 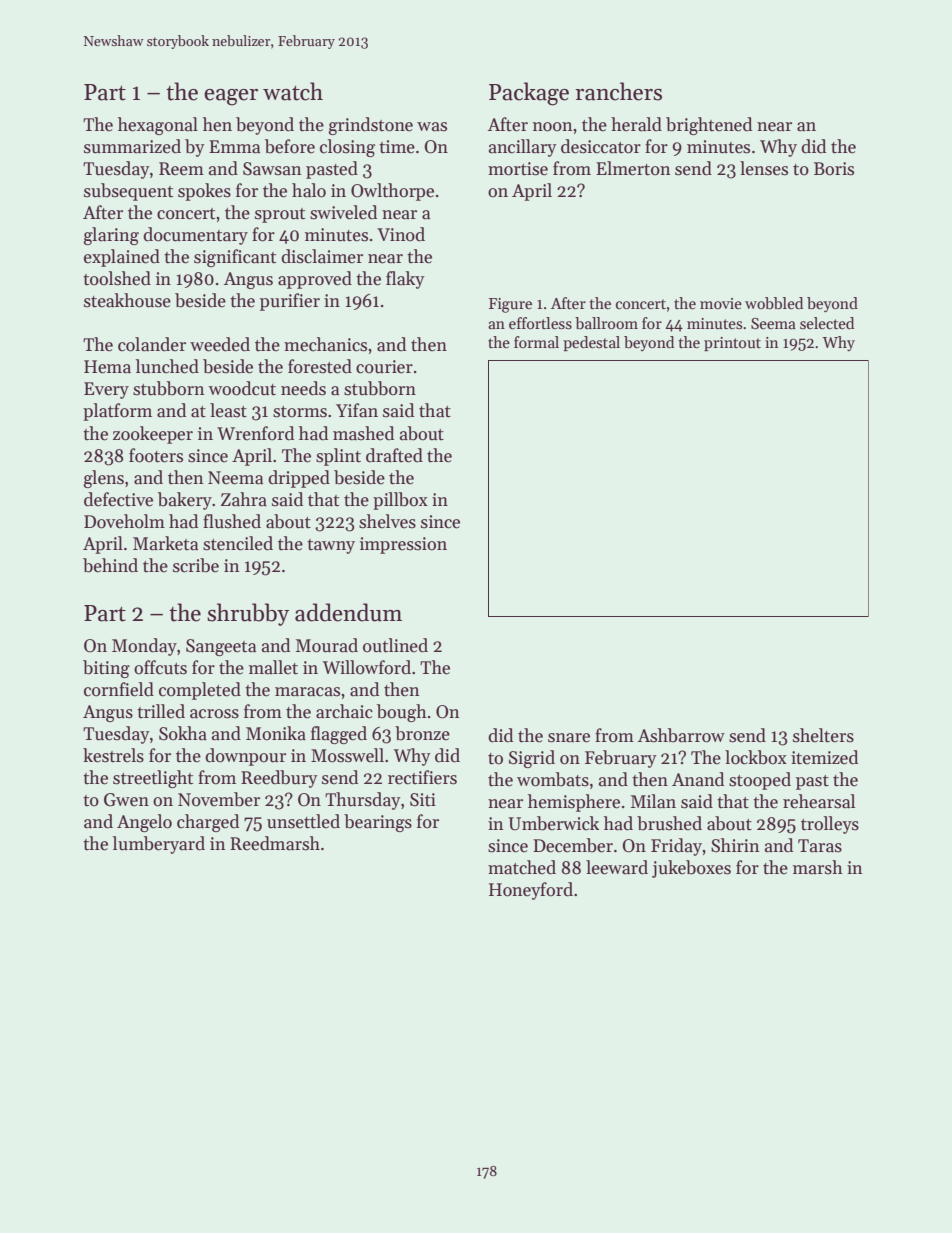 What do you see at coordinates (113, 755) in the document?
I see `kestrels` at bounding box center [113, 755].
